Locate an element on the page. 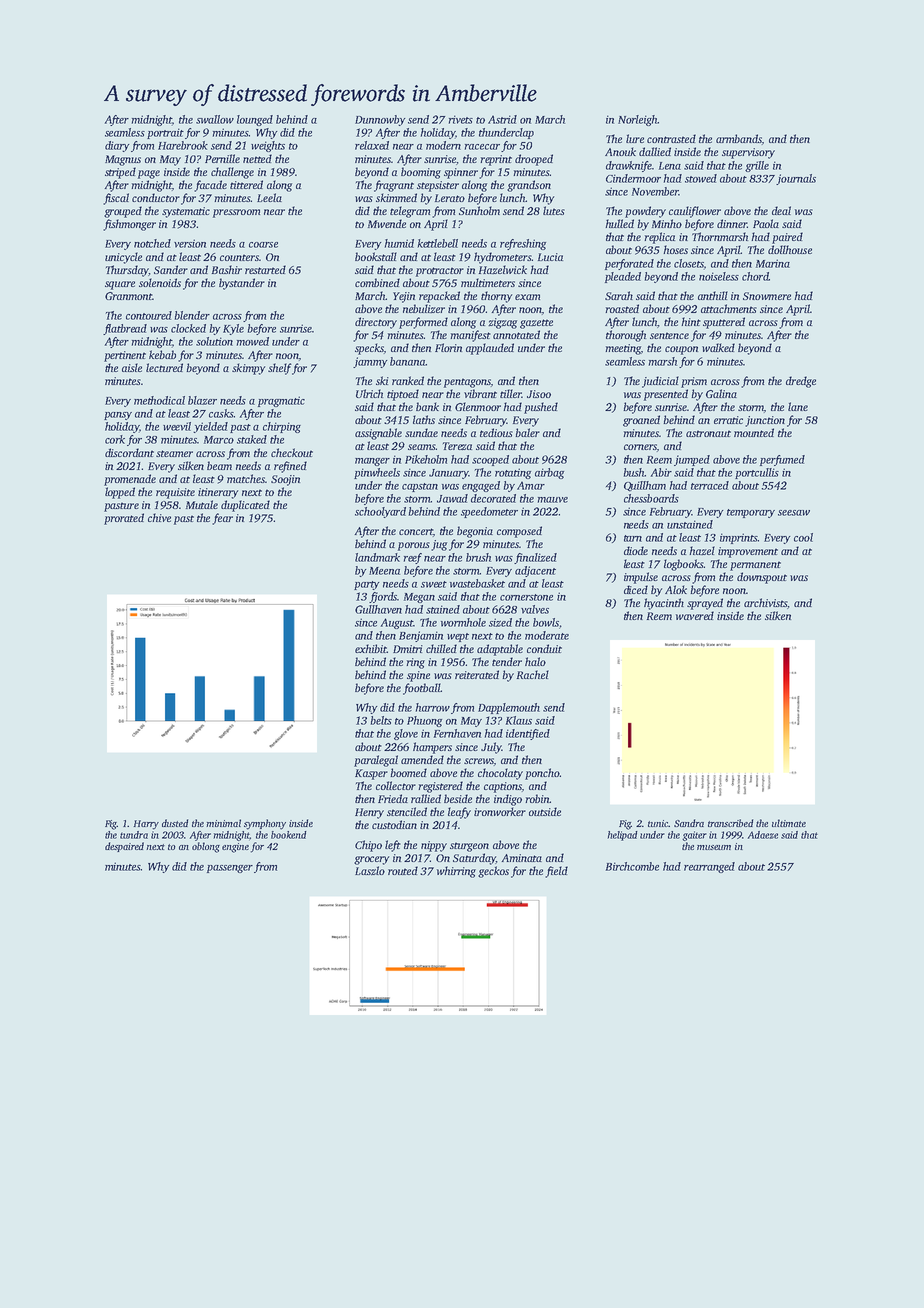 The height and width of the image is (1308, 924). Jawad is located at coordinates (452, 498).
